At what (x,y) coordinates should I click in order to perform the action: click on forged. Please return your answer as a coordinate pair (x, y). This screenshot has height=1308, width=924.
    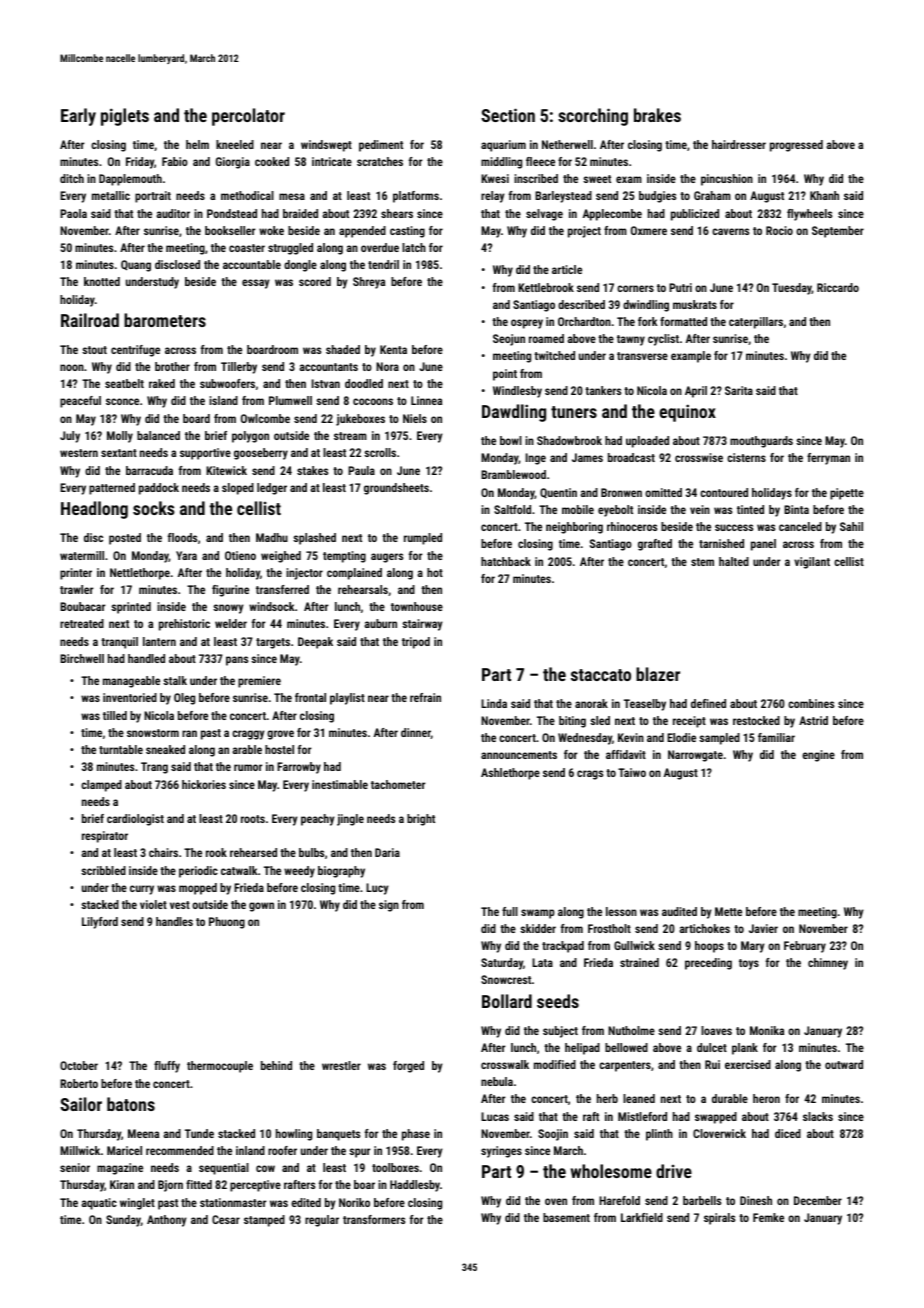
    Looking at the image, I should click on (408, 1067).
